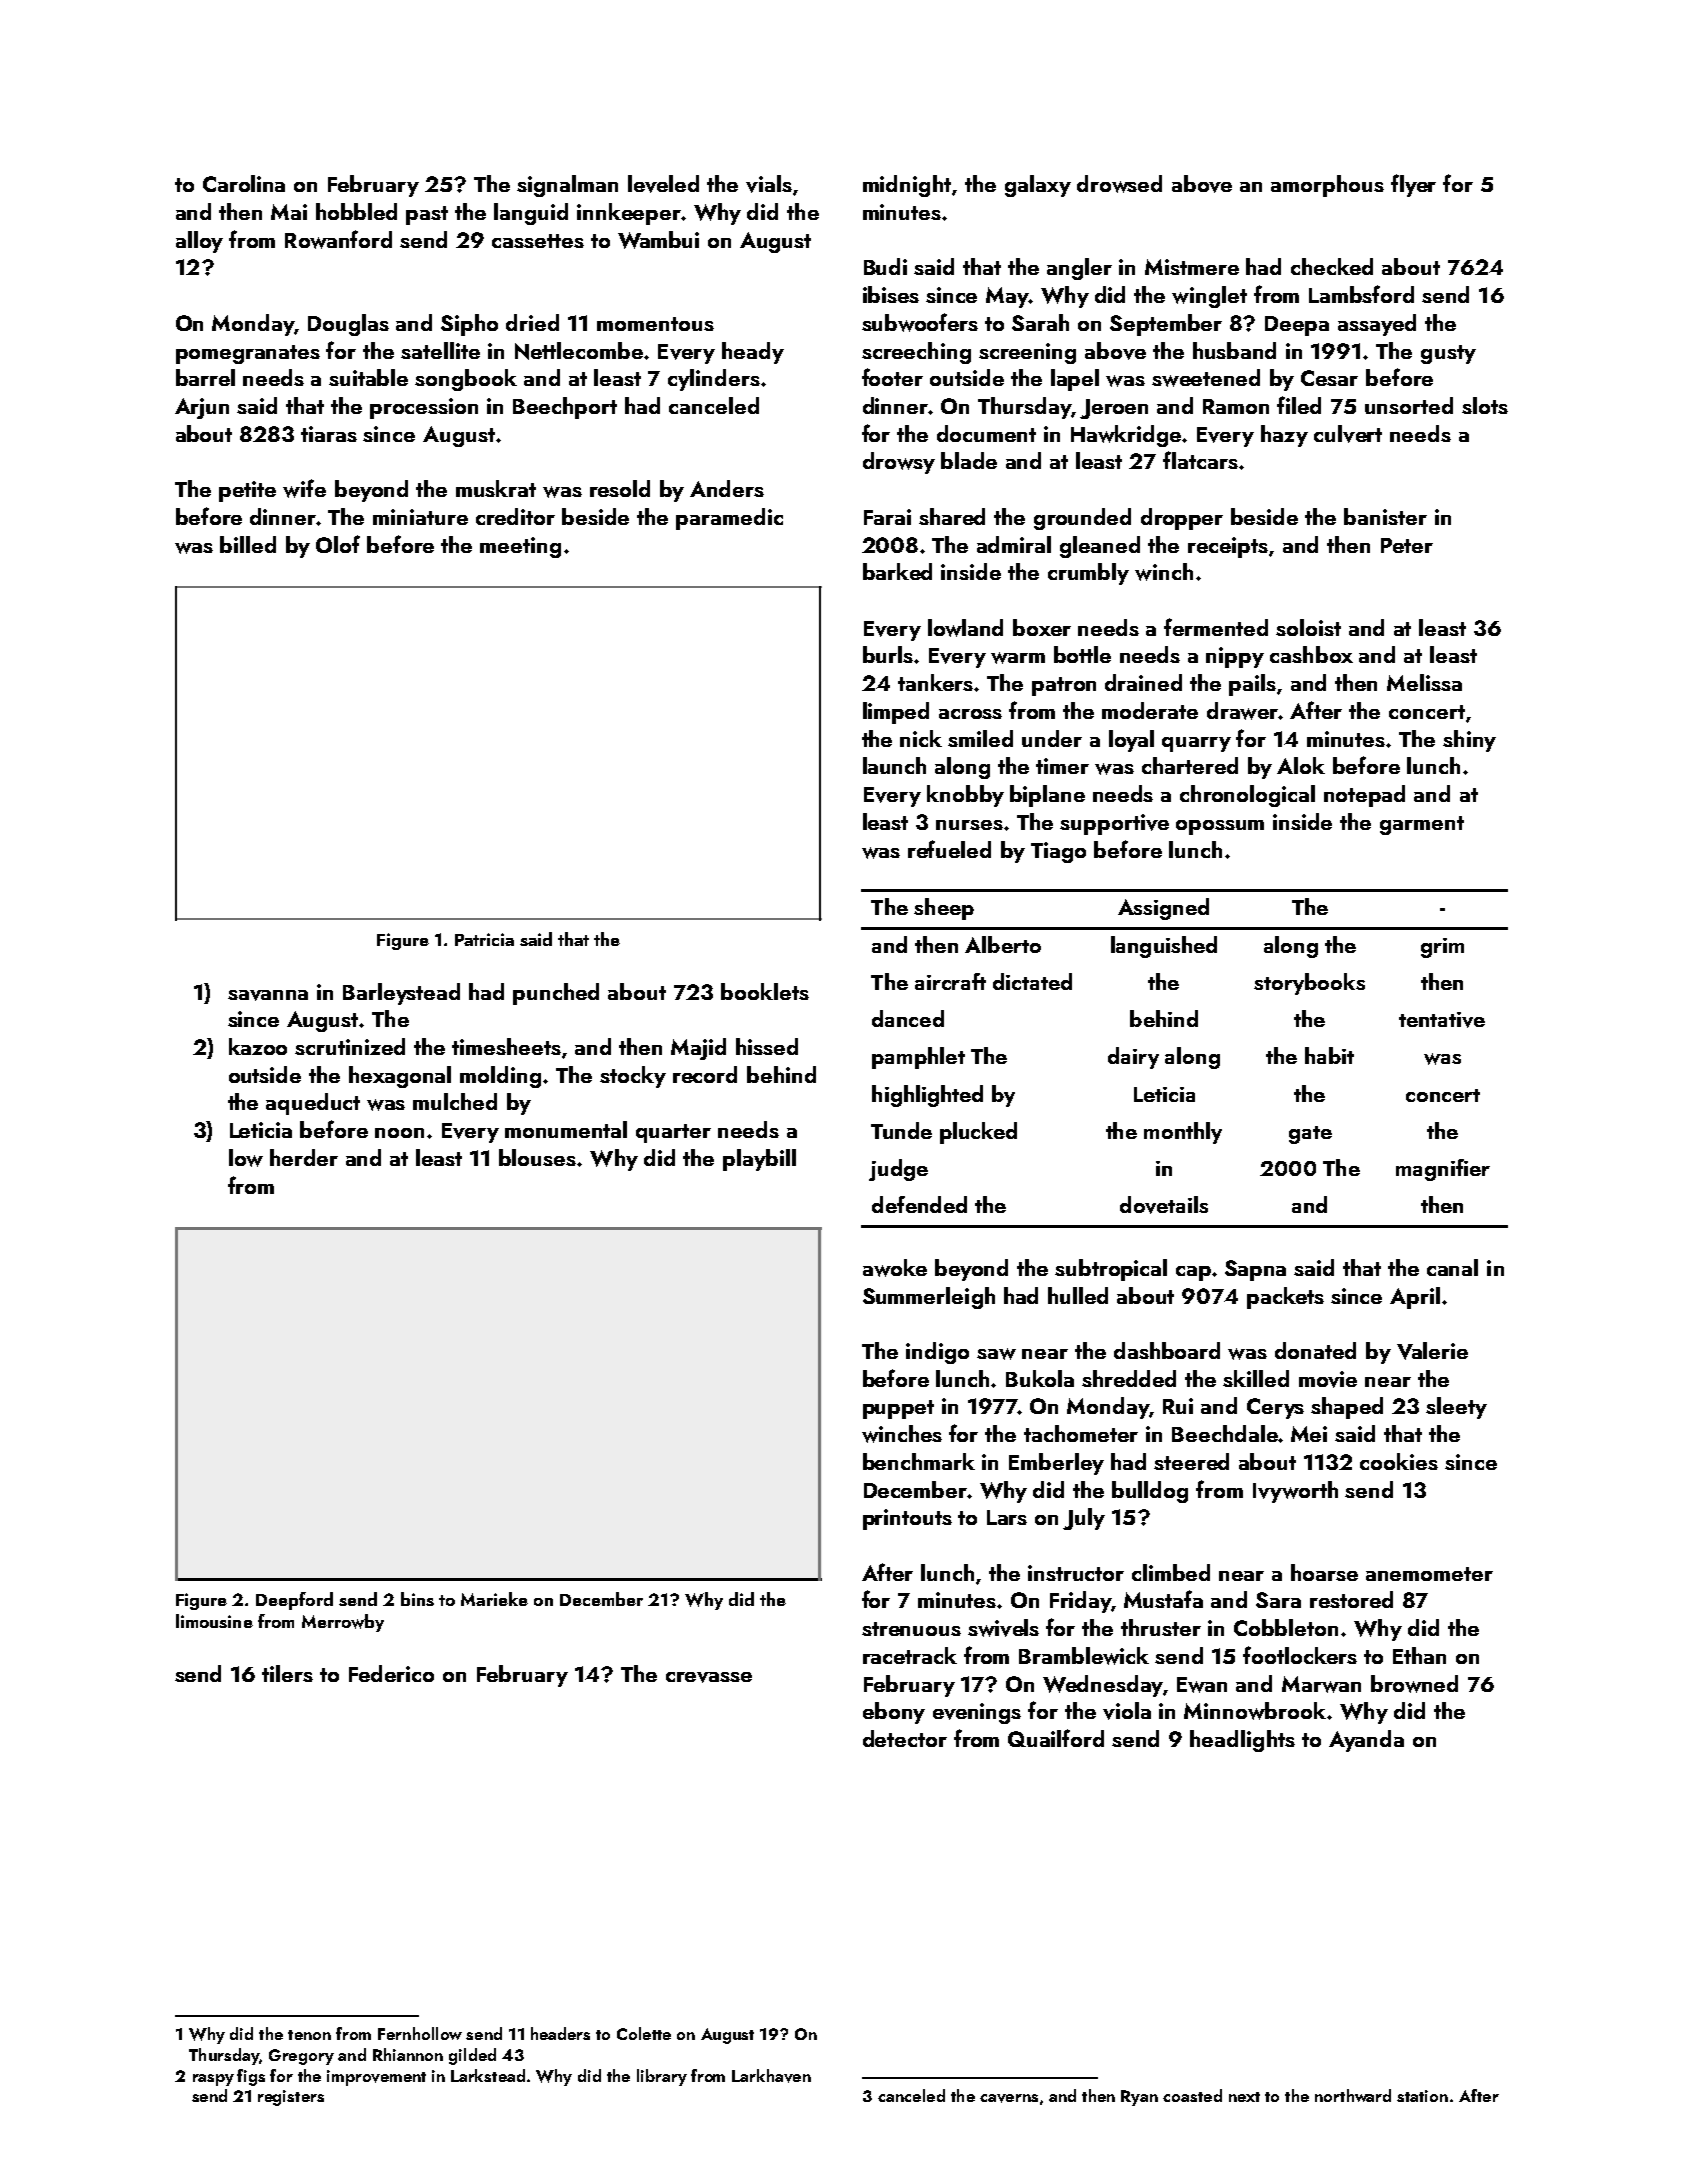  Describe the element at coordinates (658, 240) in the image. I see `Wambui` at that location.
